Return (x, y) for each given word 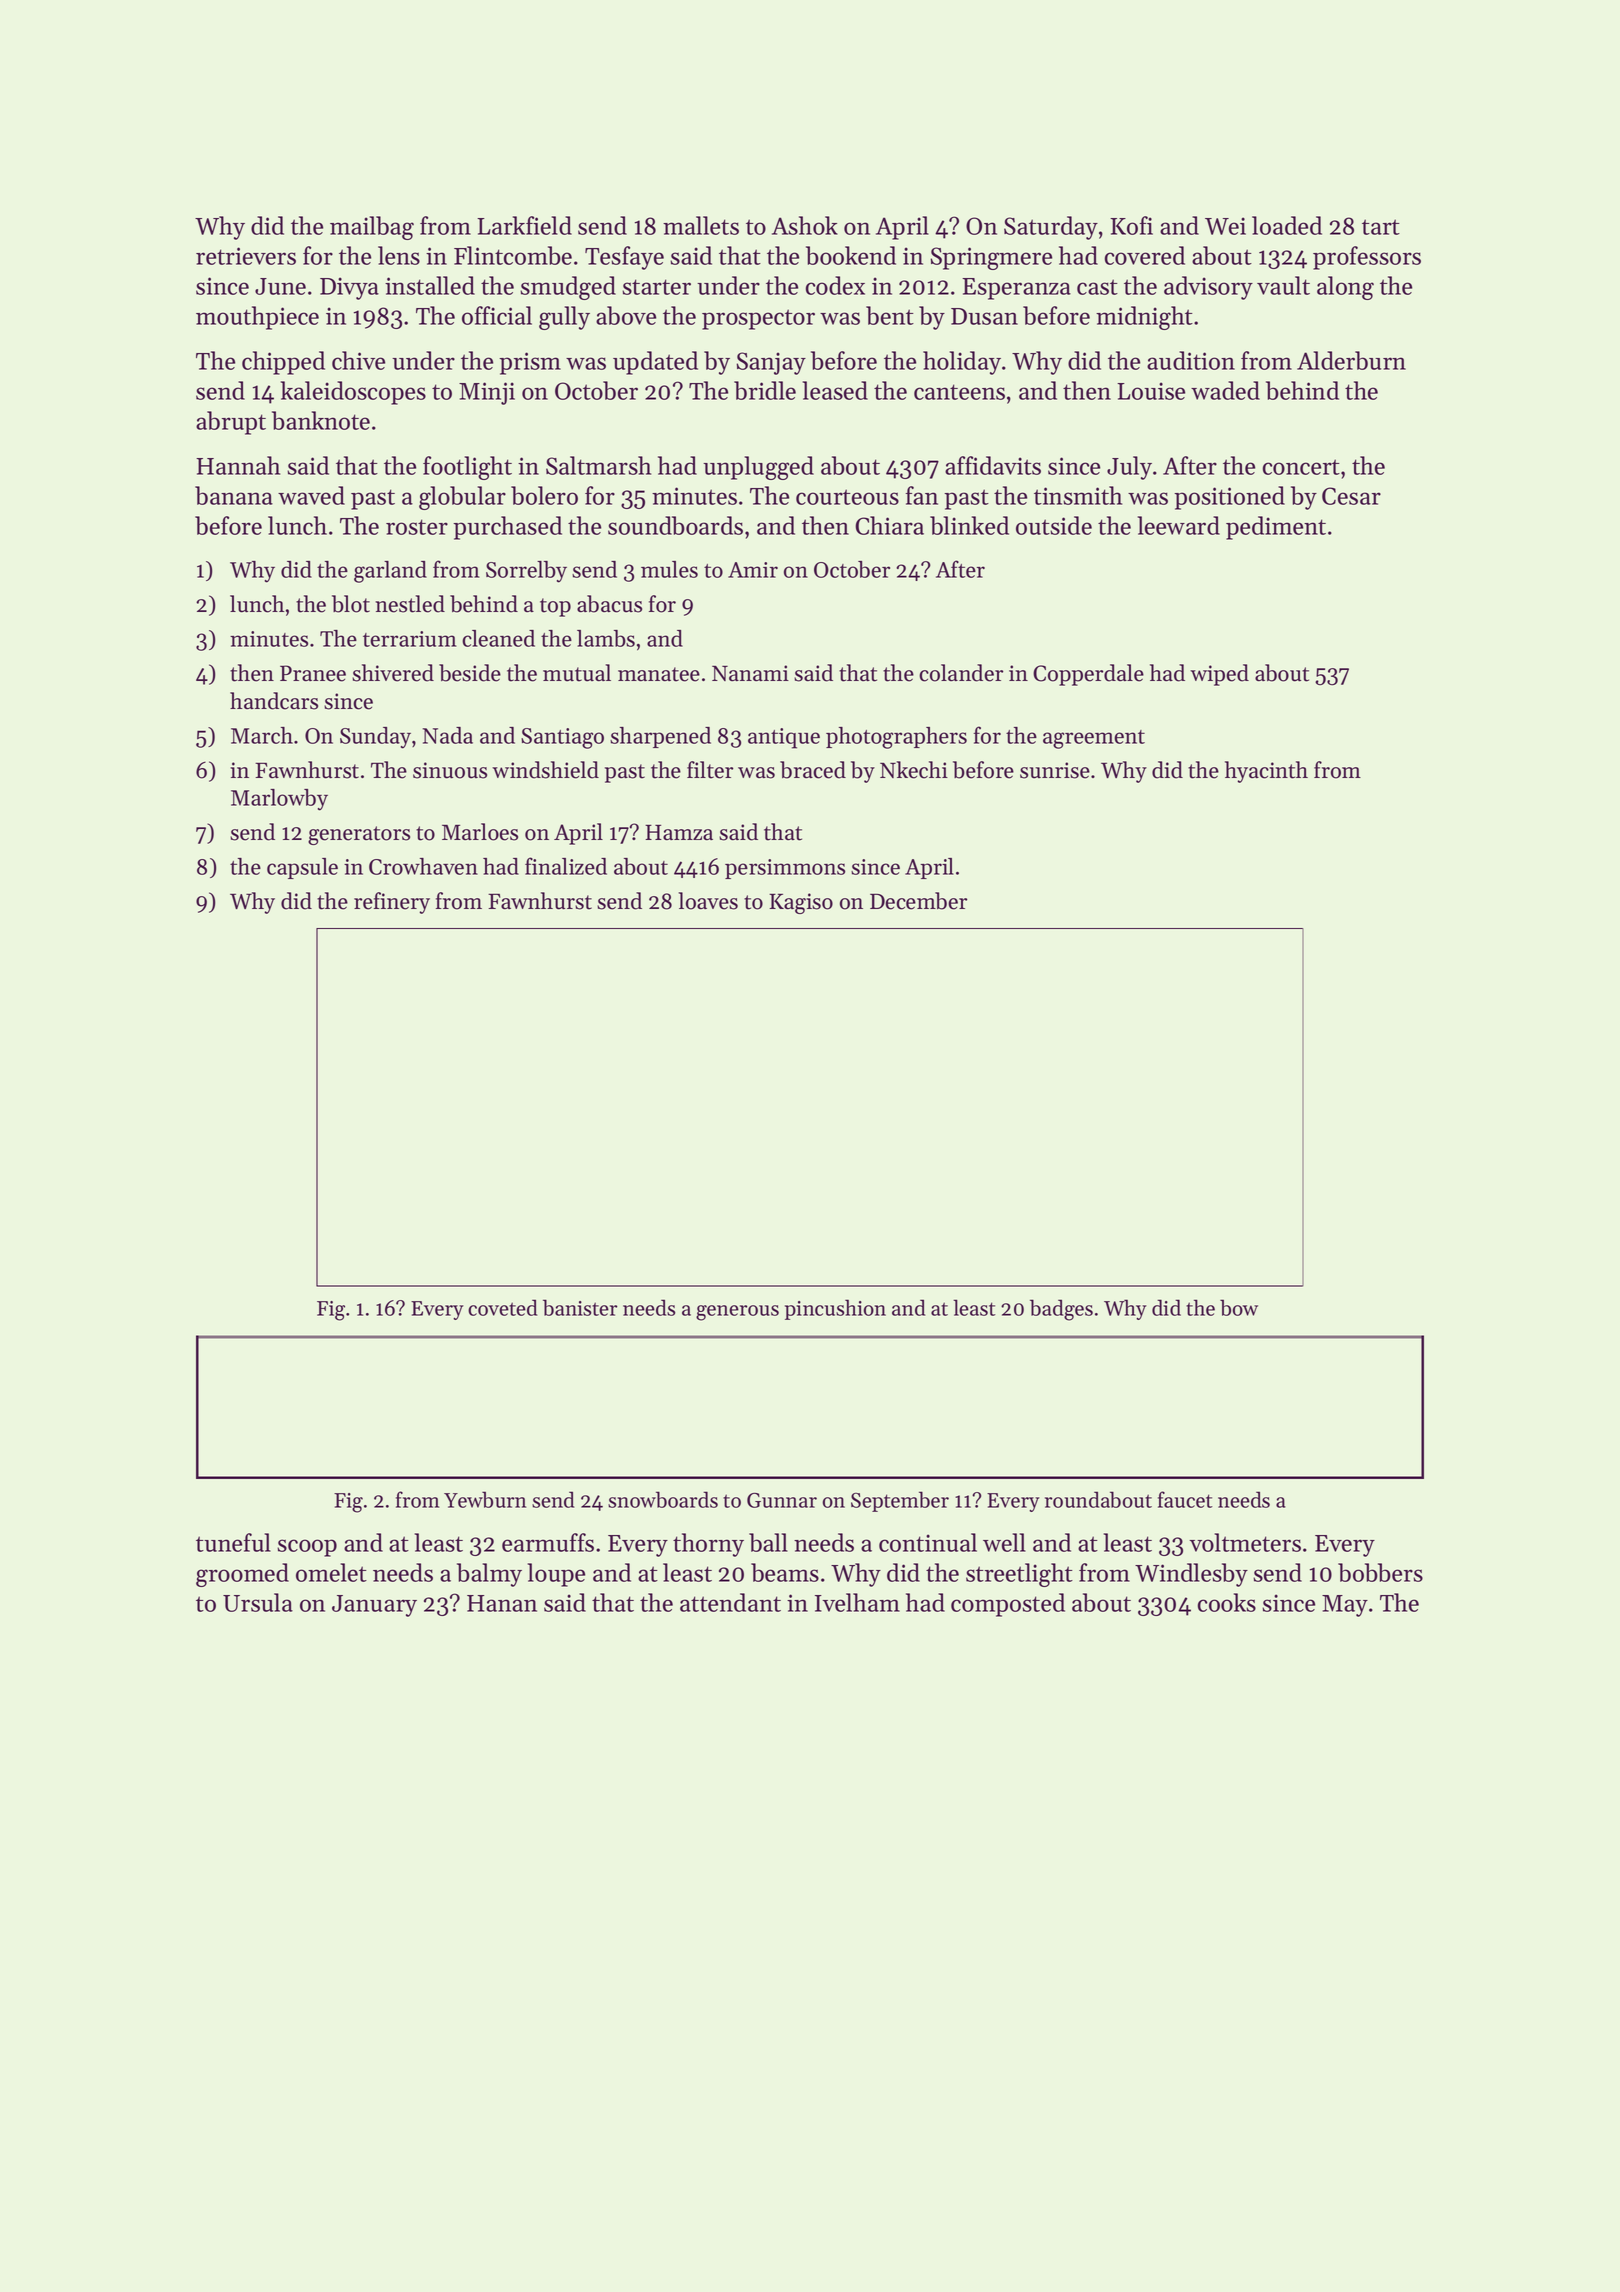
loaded (1287, 225)
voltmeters (1245, 1542)
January (374, 1606)
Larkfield (524, 225)
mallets (701, 225)
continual (928, 1542)
